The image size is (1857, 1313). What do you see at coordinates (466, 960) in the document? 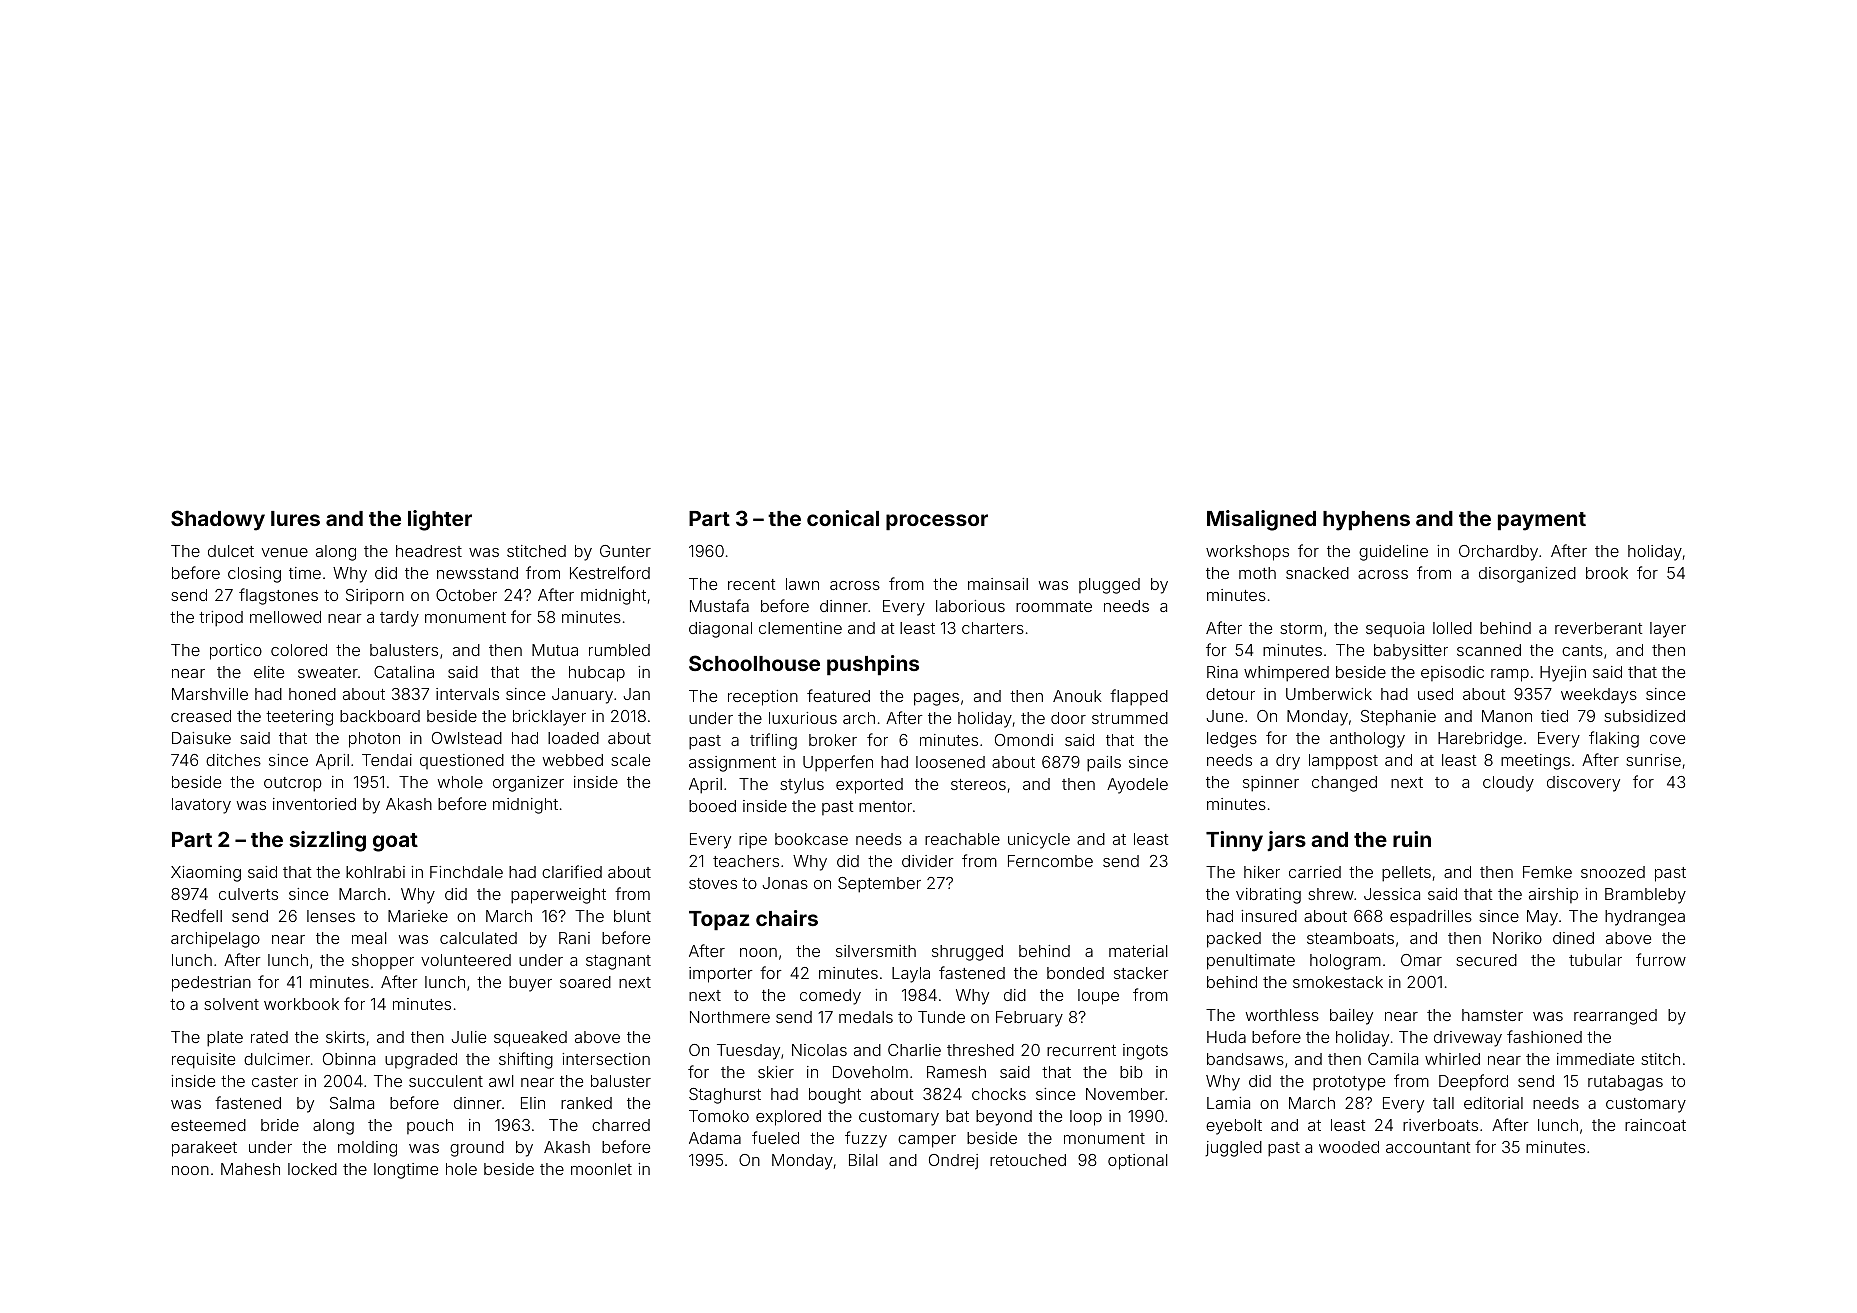
I see `volunteered` at bounding box center [466, 960].
